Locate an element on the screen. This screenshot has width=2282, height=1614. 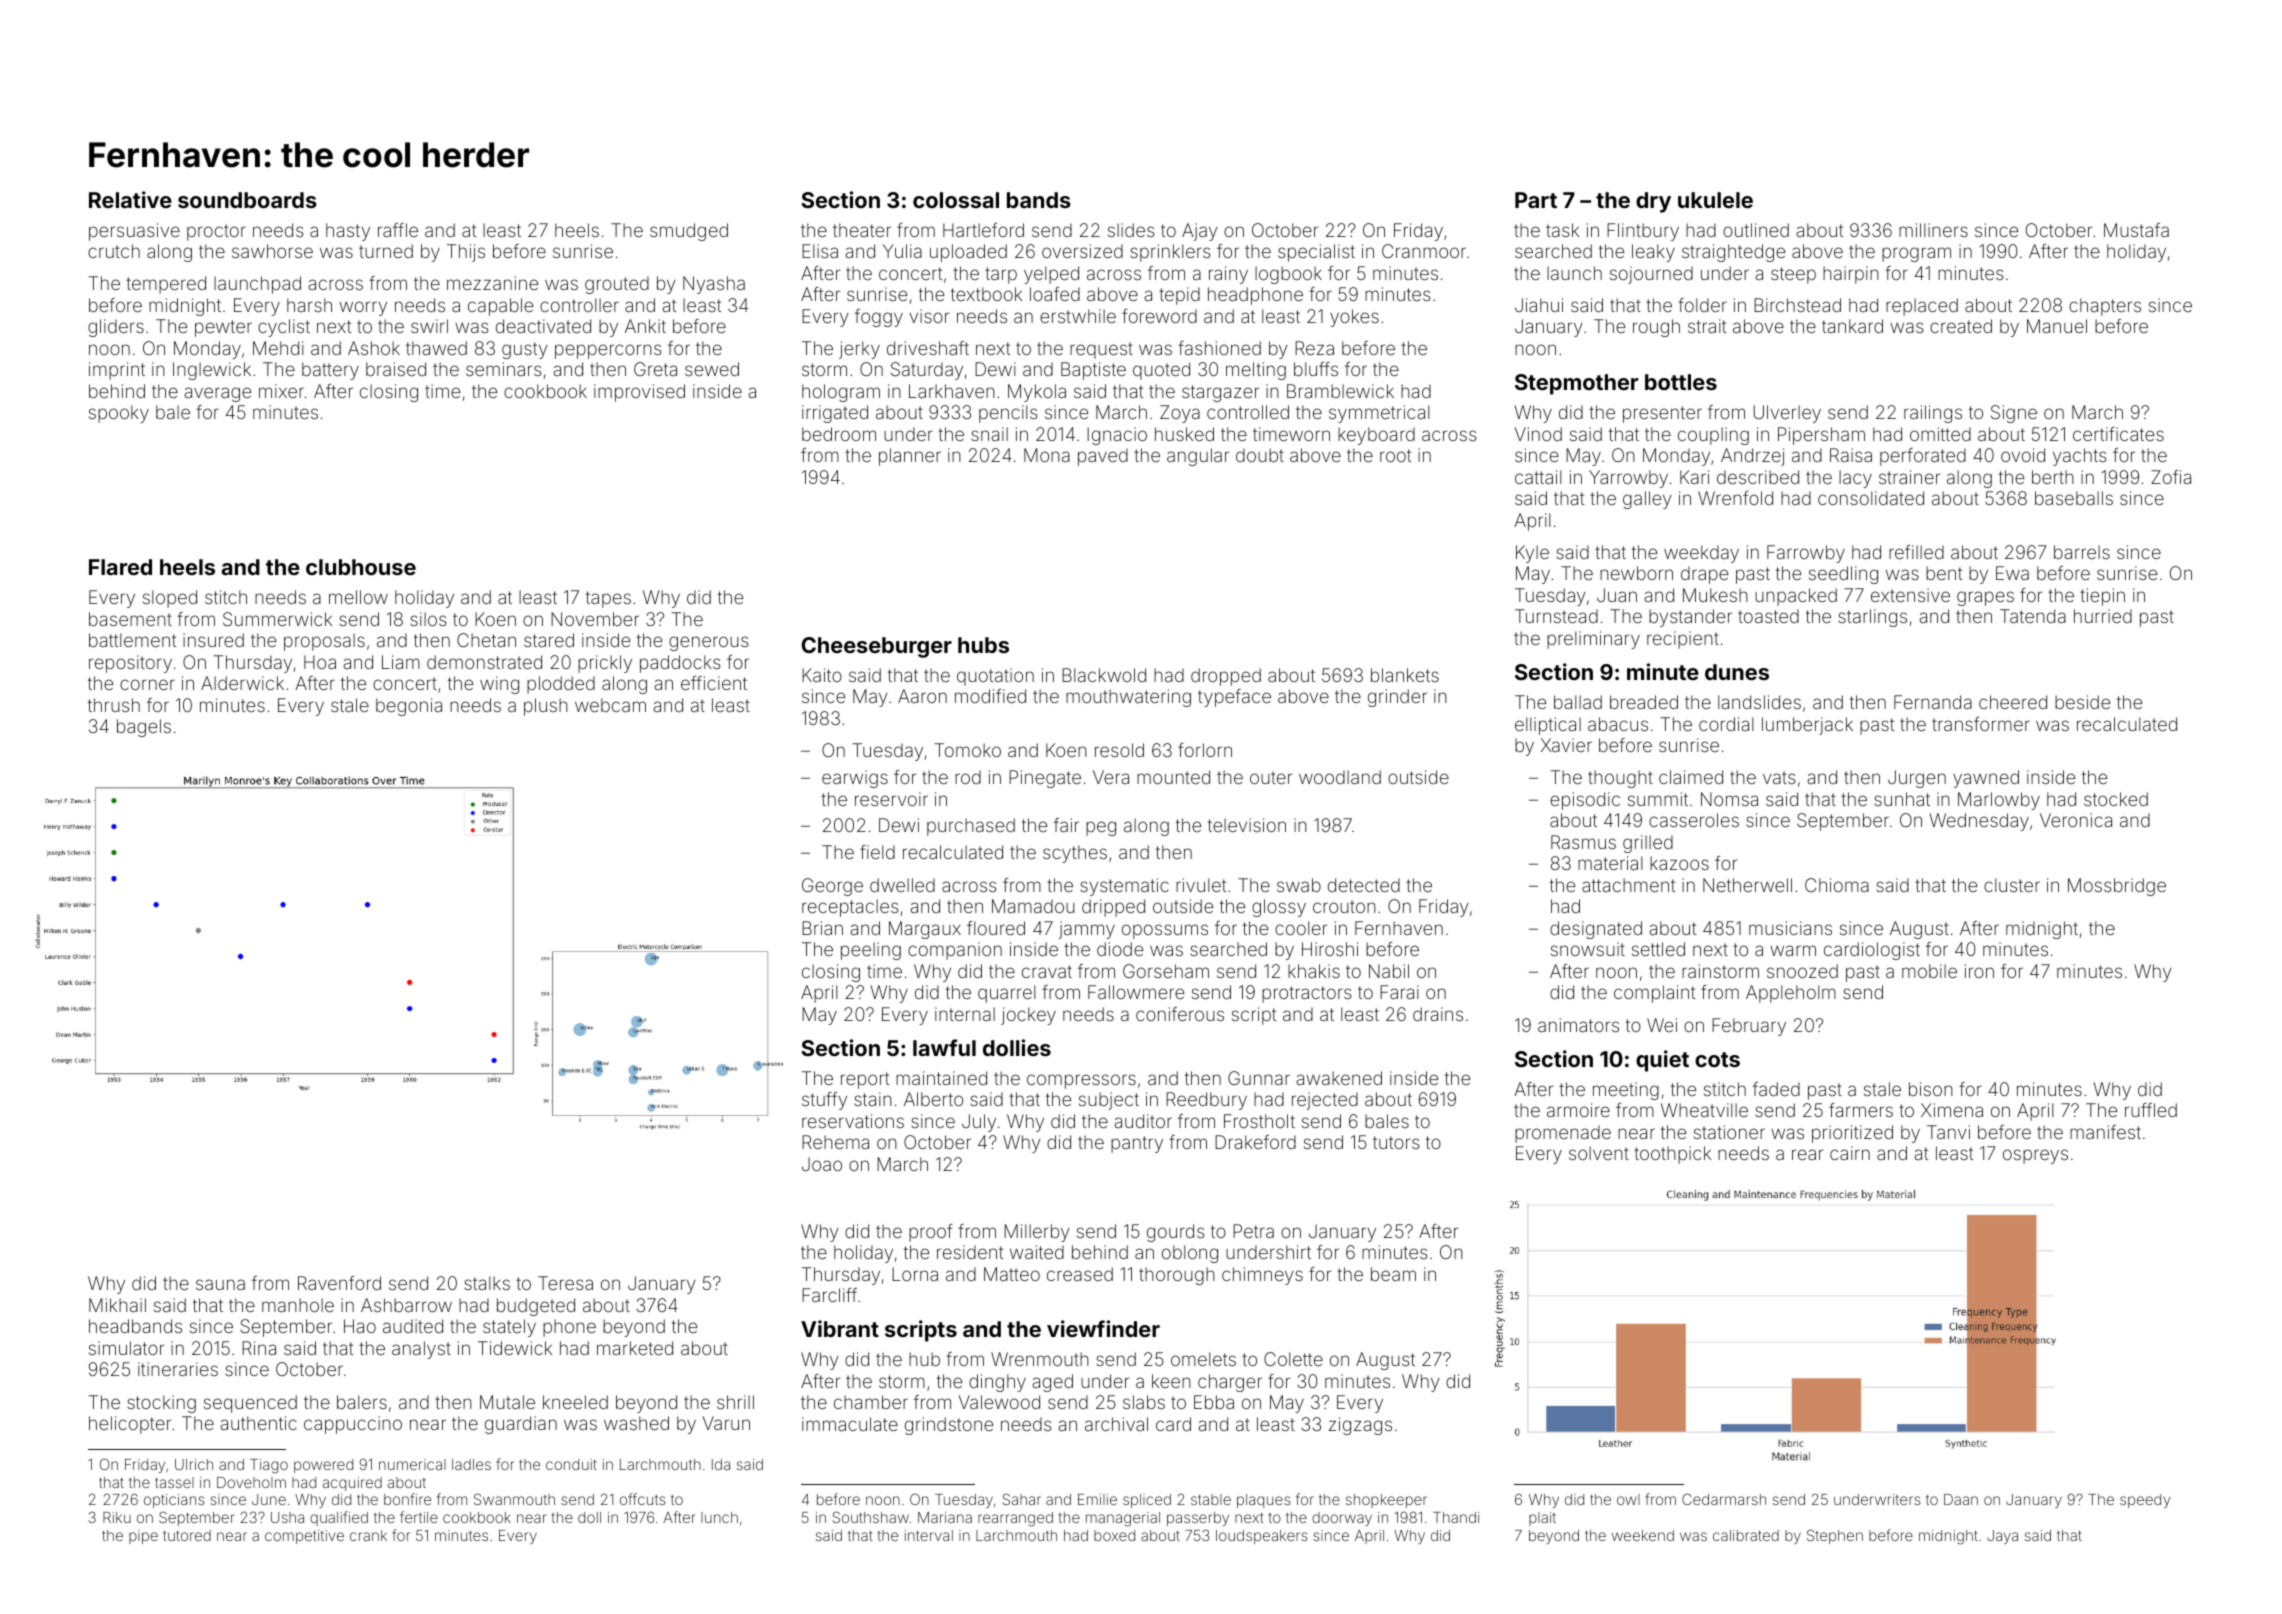
replaced is located at coordinates (1922, 307).
